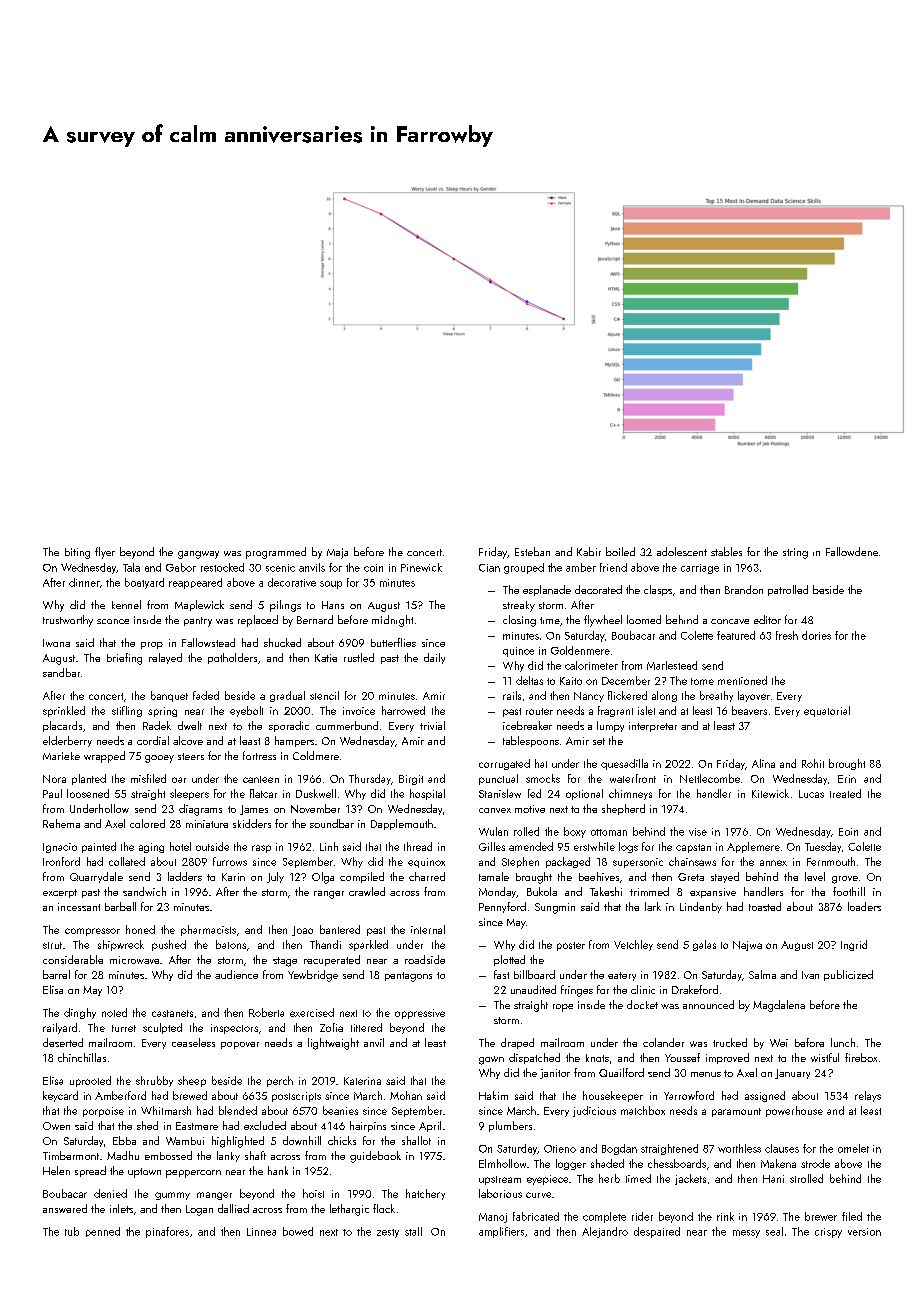 This screenshot has height=1308, width=924. What do you see at coordinates (411, 780) in the screenshot?
I see `Birgit` at bounding box center [411, 780].
